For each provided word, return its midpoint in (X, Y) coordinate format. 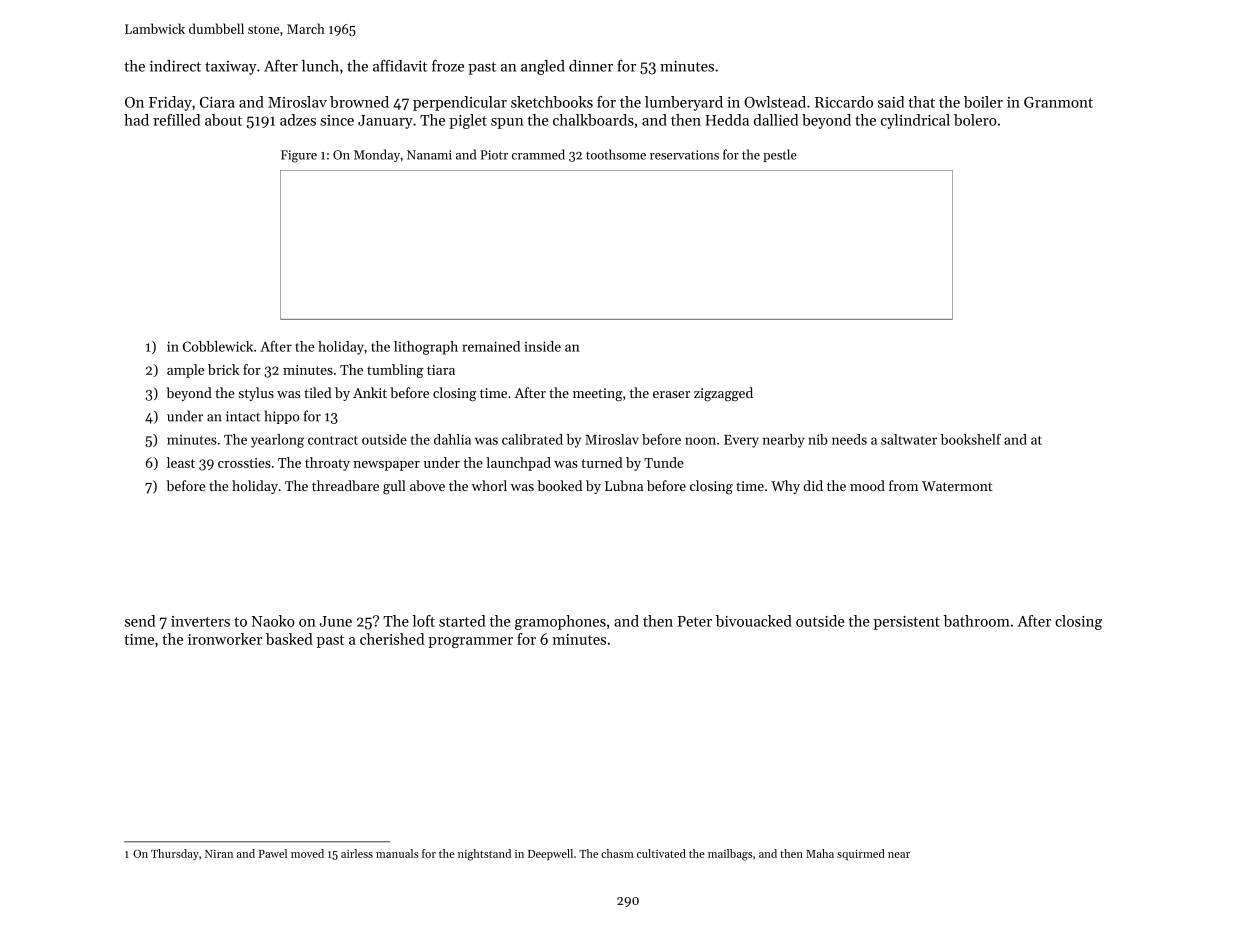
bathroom (976, 621)
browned (359, 102)
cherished (392, 639)
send (140, 621)
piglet (468, 121)
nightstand (484, 855)
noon (700, 441)
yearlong (277, 441)
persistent (907, 623)
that (922, 102)
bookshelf (971, 439)
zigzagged (723, 394)
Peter (695, 621)
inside (542, 346)
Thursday (175, 854)
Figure (299, 156)
